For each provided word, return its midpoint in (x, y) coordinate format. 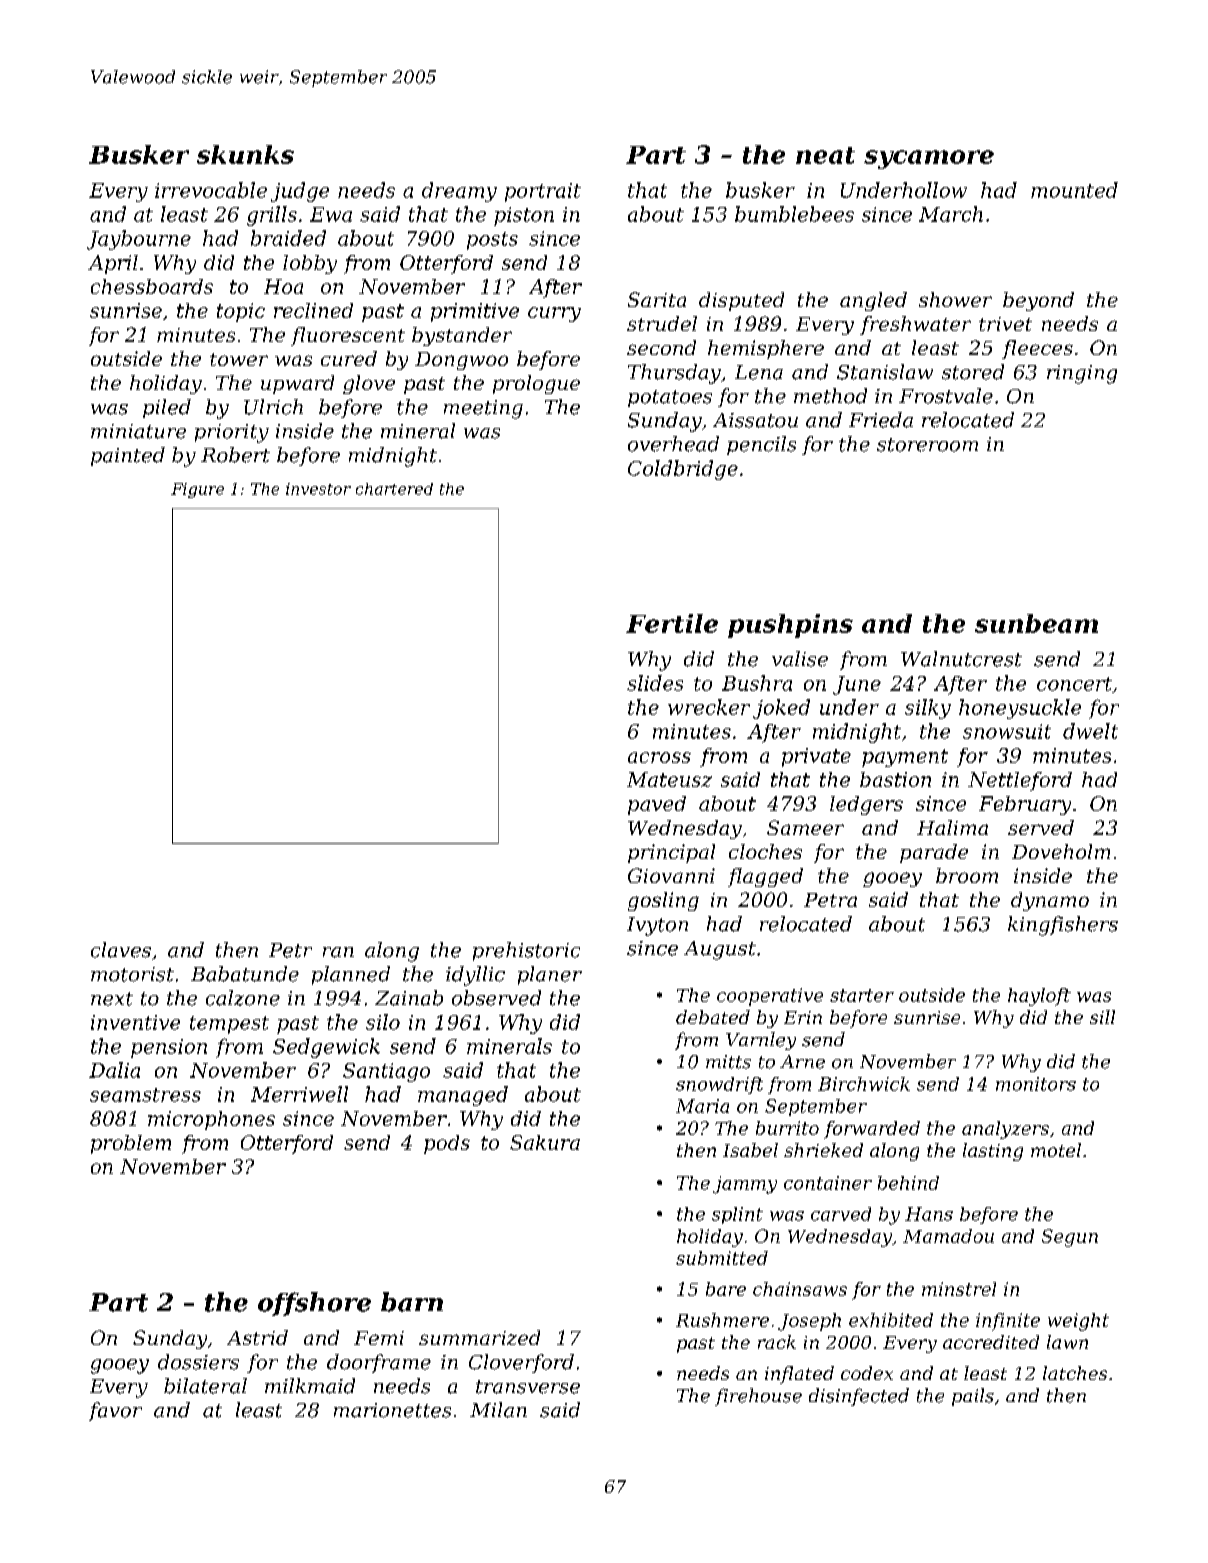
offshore (314, 1304)
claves (121, 950)
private (816, 757)
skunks (245, 154)
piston (524, 216)
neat (825, 155)
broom (967, 875)
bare (726, 1289)
